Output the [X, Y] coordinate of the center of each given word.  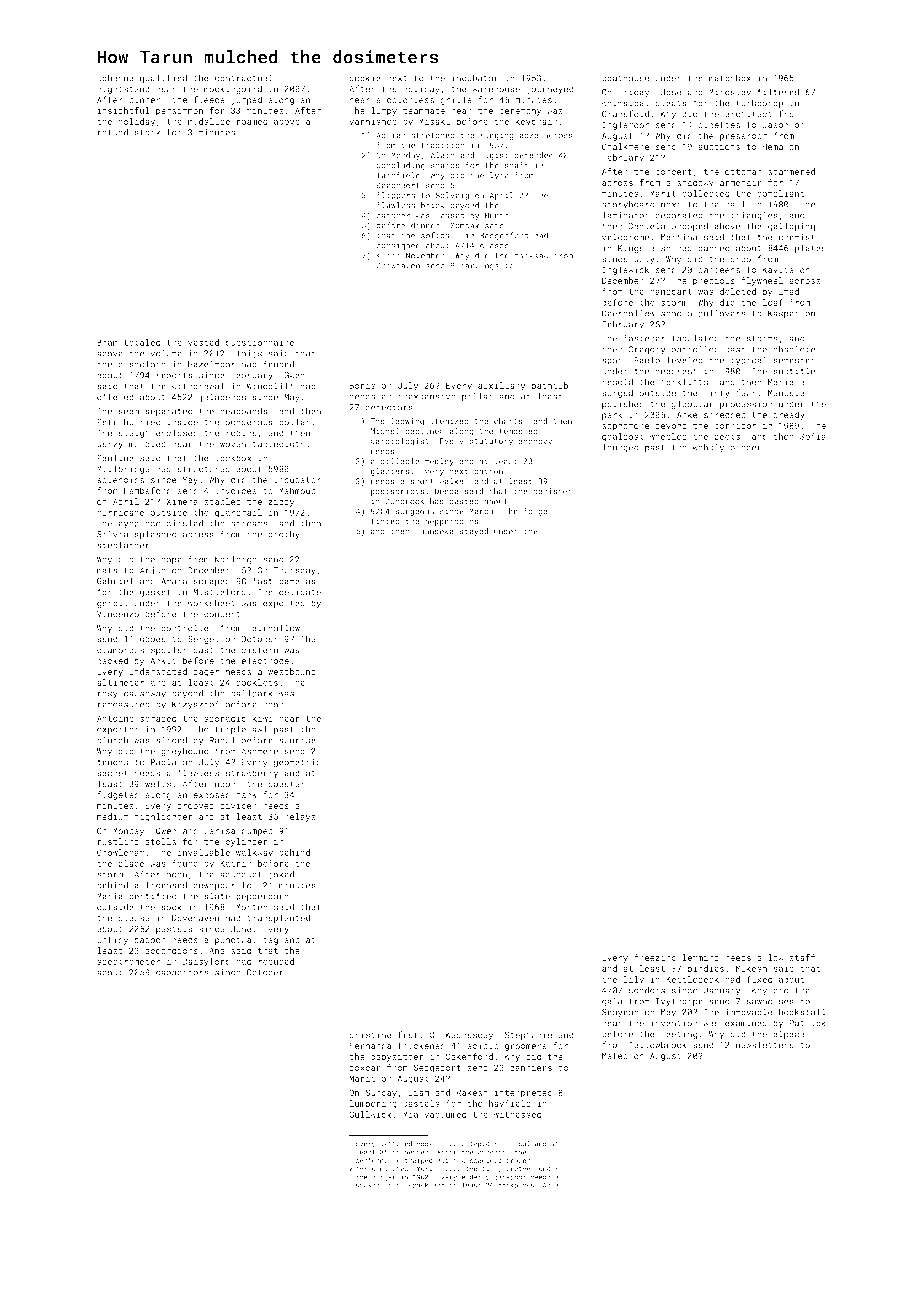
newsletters [765, 1044]
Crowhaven [398, 265]
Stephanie [528, 1035]
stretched [432, 135]
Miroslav [730, 92]
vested [203, 342]
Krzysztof [196, 705]
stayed [474, 532]
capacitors [182, 973]
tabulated [695, 338]
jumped [246, 100]
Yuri [425, 1168]
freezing [655, 958]
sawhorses [770, 1001]
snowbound [374, 1185]
